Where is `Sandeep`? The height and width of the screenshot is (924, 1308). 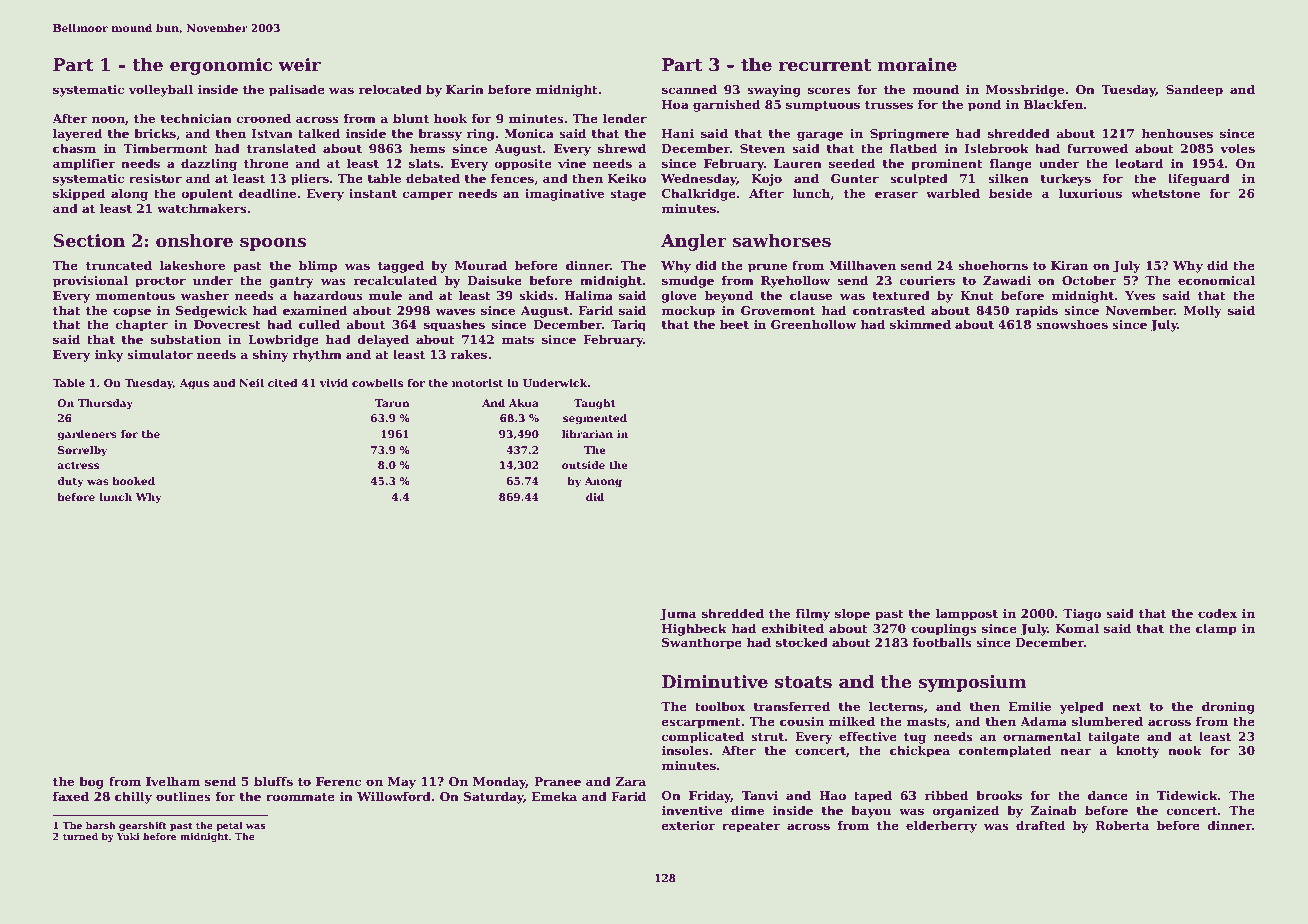 Sandeep is located at coordinates (1194, 90).
